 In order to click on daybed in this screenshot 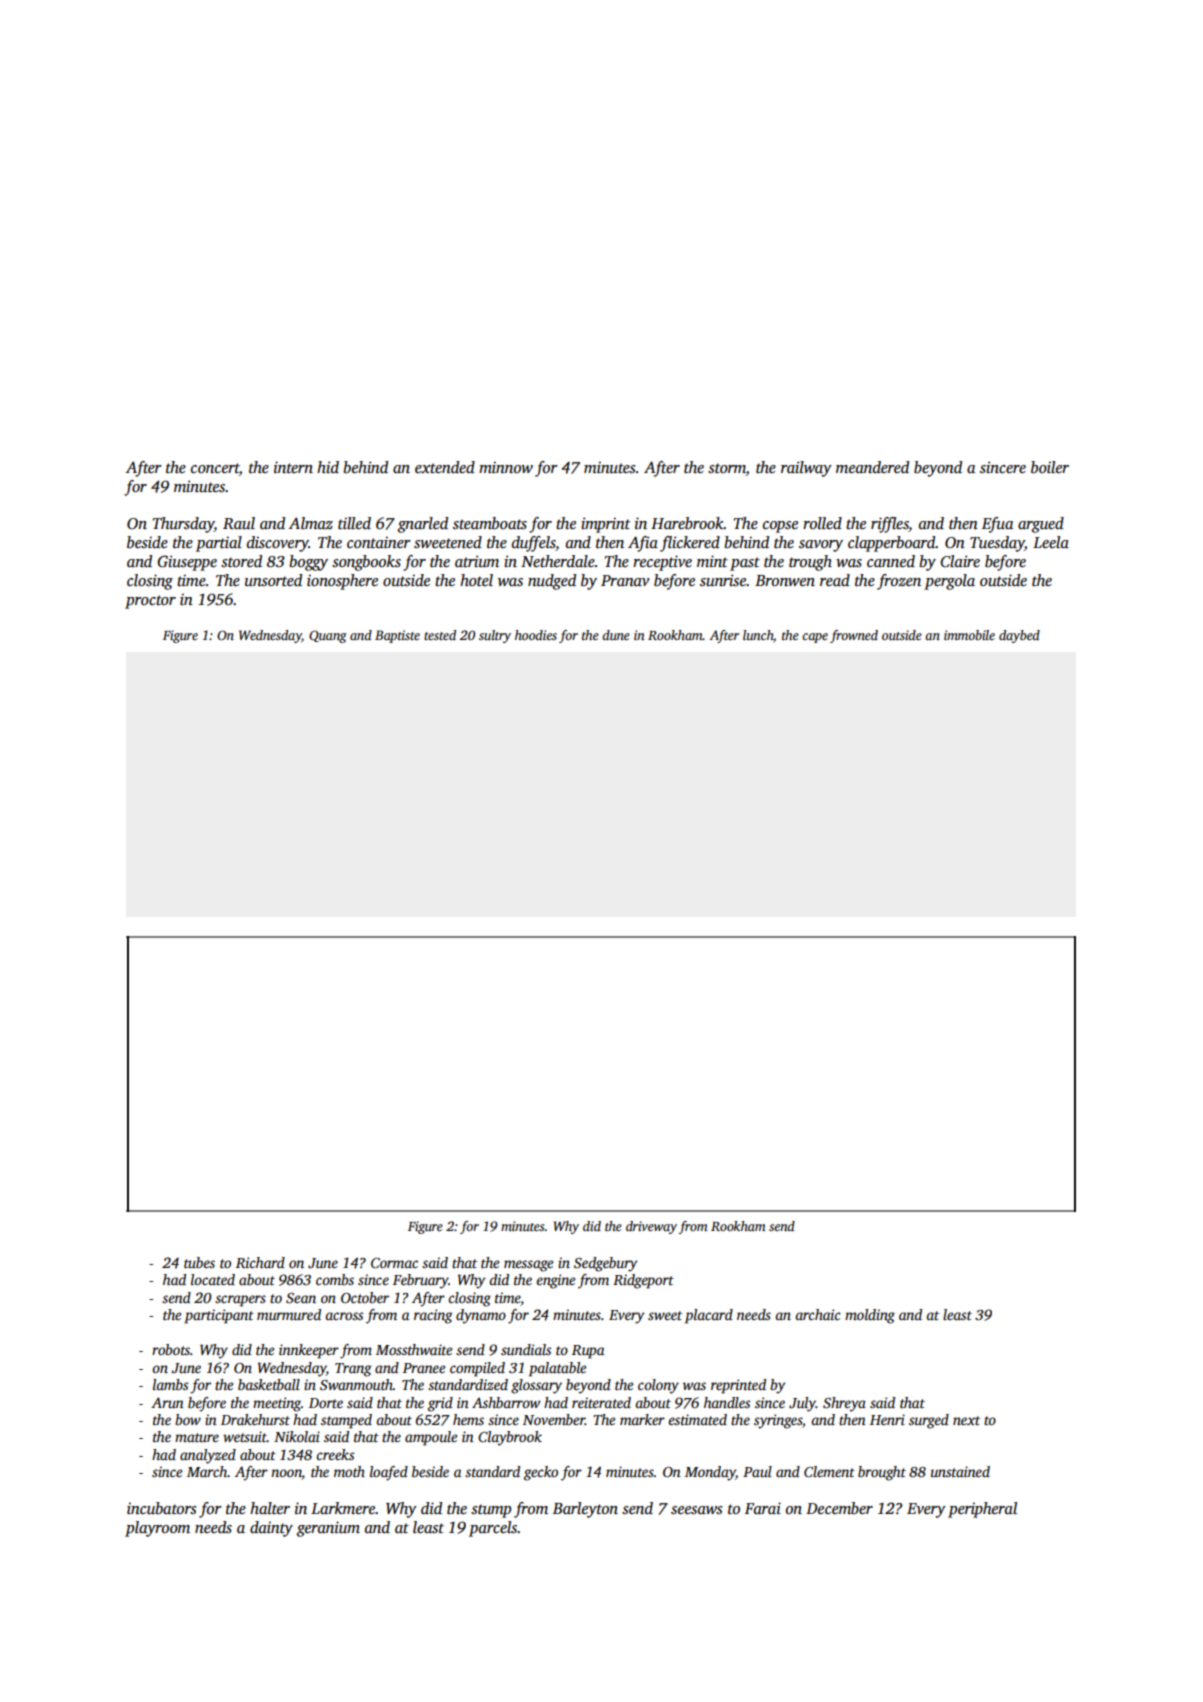, I will do `click(1019, 636)`.
